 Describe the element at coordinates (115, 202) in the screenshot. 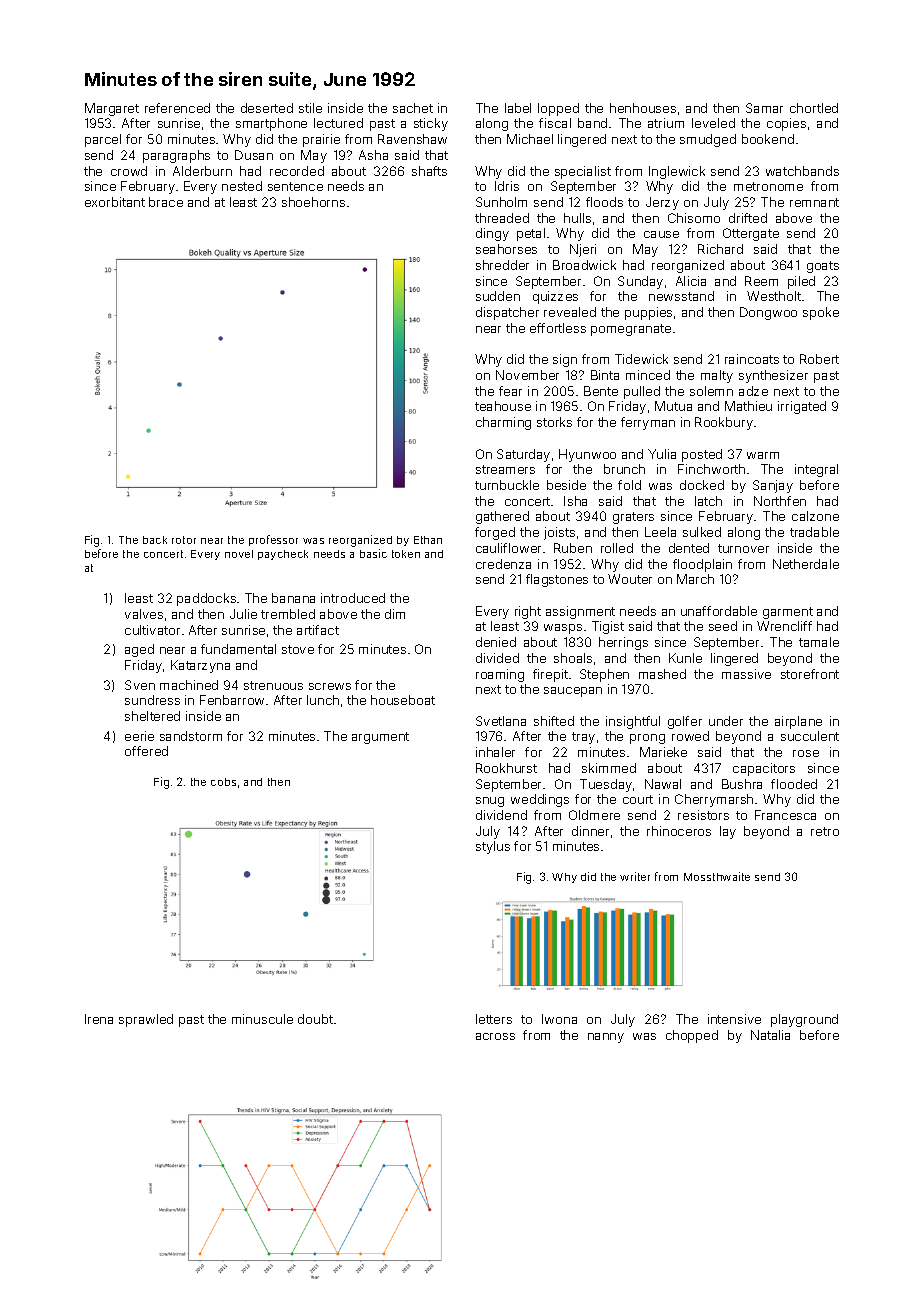

I see `exorbitant` at that location.
